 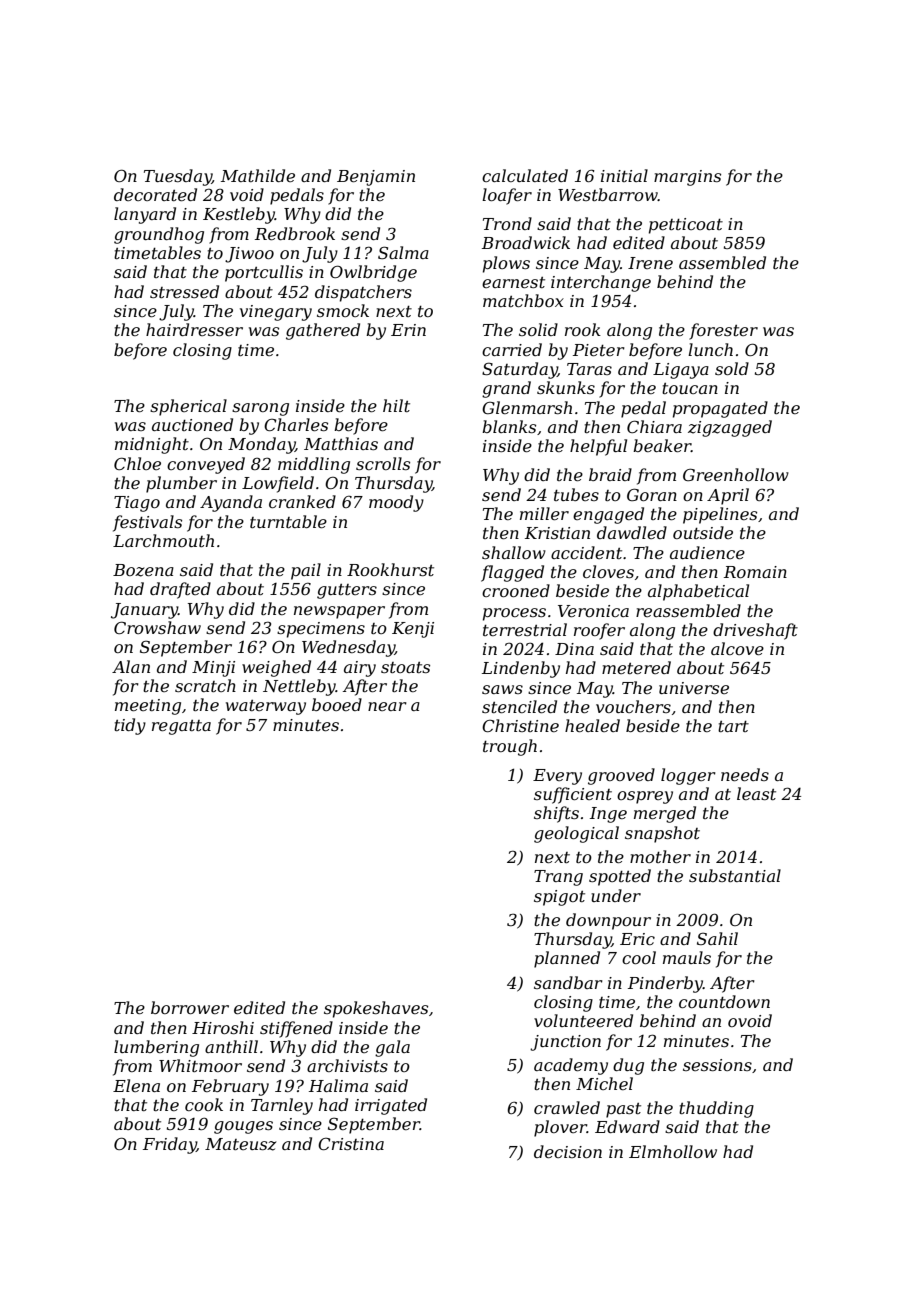 What do you see at coordinates (376, 178) in the document?
I see `Benjamin` at bounding box center [376, 178].
